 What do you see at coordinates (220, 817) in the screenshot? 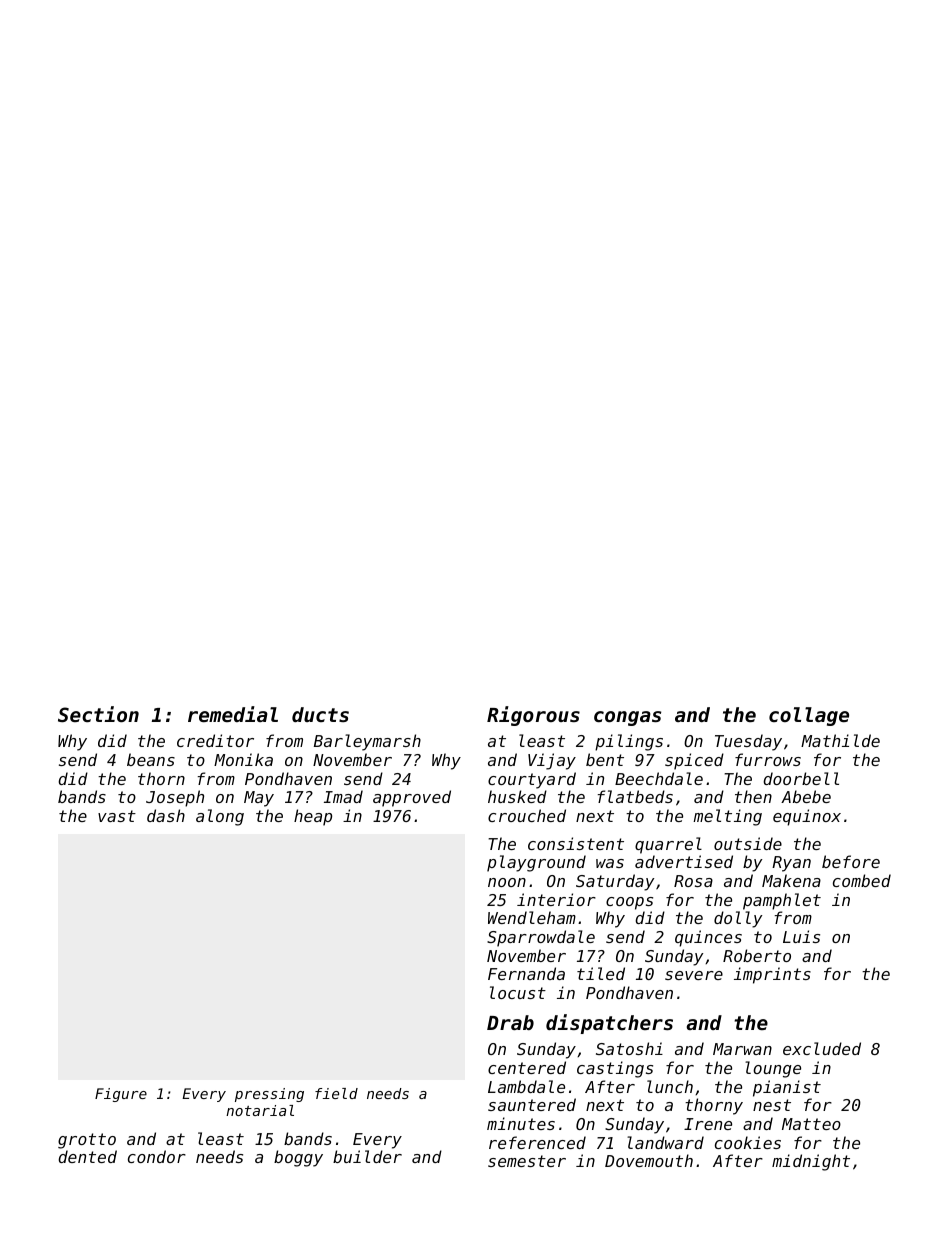
I see `along` at bounding box center [220, 817].
